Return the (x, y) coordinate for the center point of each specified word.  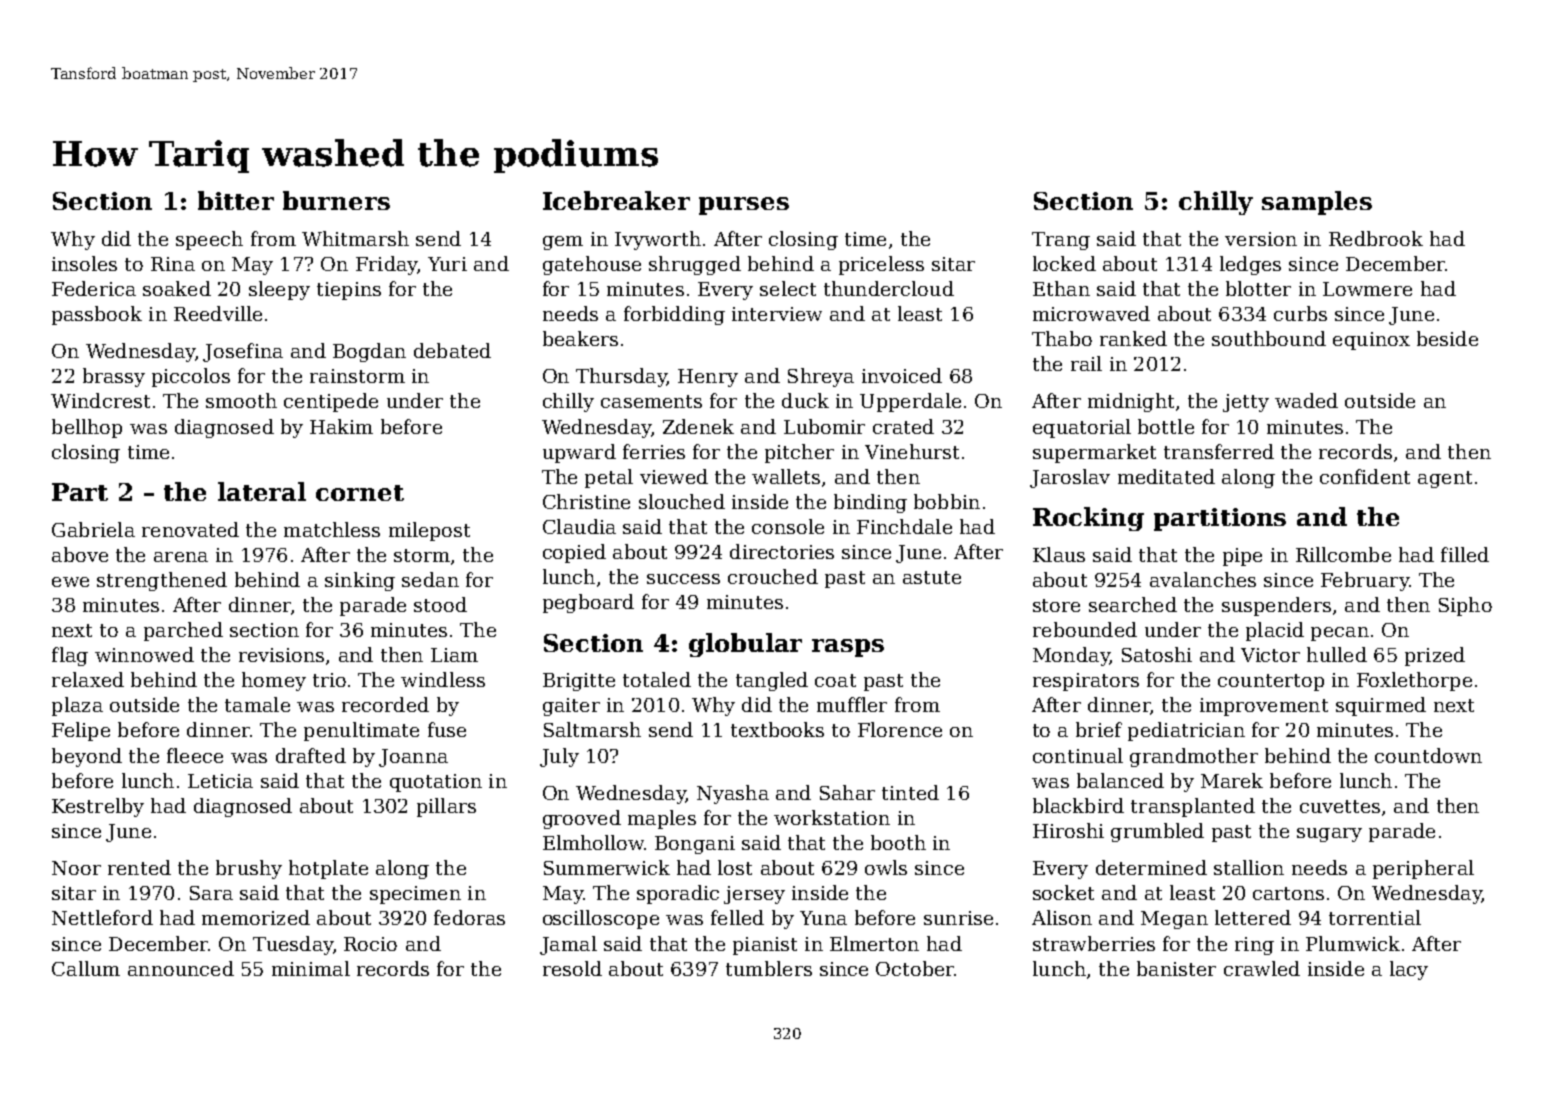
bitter (236, 200)
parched (183, 631)
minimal (311, 968)
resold (572, 968)
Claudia (579, 526)
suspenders (1276, 606)
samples (1317, 203)
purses (744, 206)
